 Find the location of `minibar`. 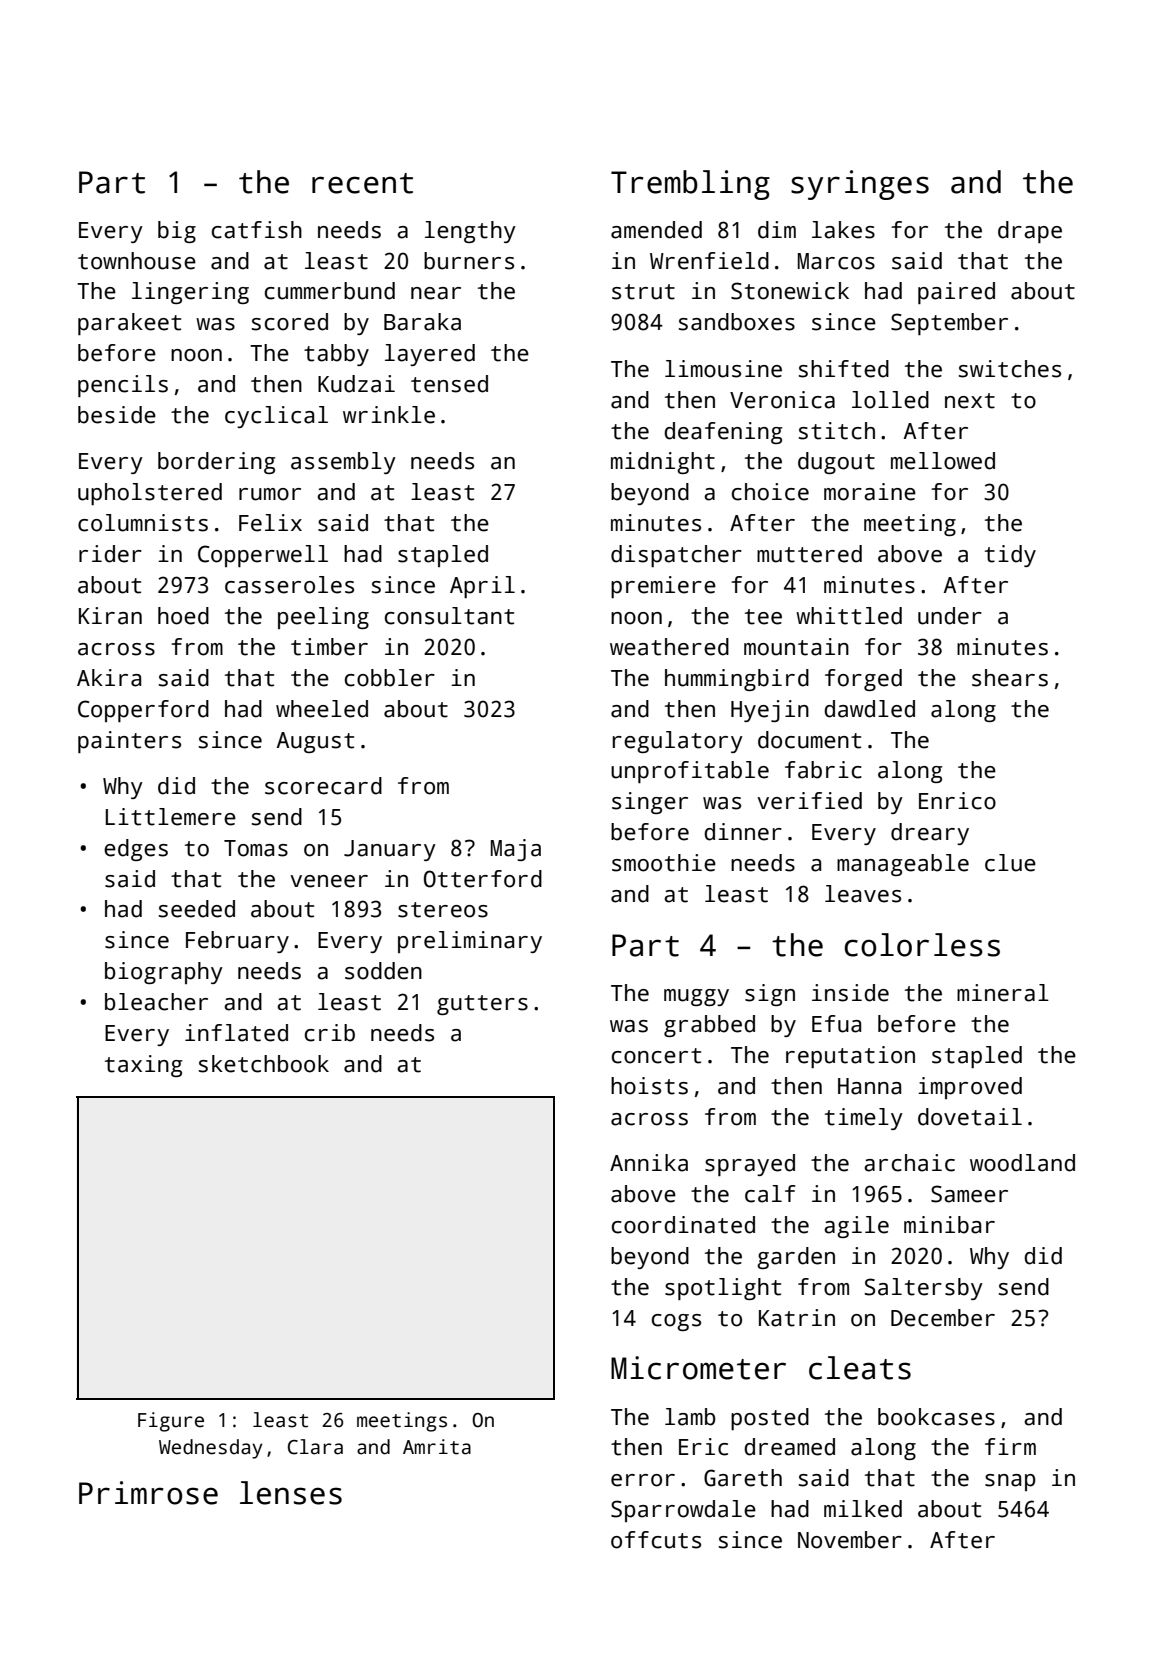

minibar is located at coordinates (949, 1225).
